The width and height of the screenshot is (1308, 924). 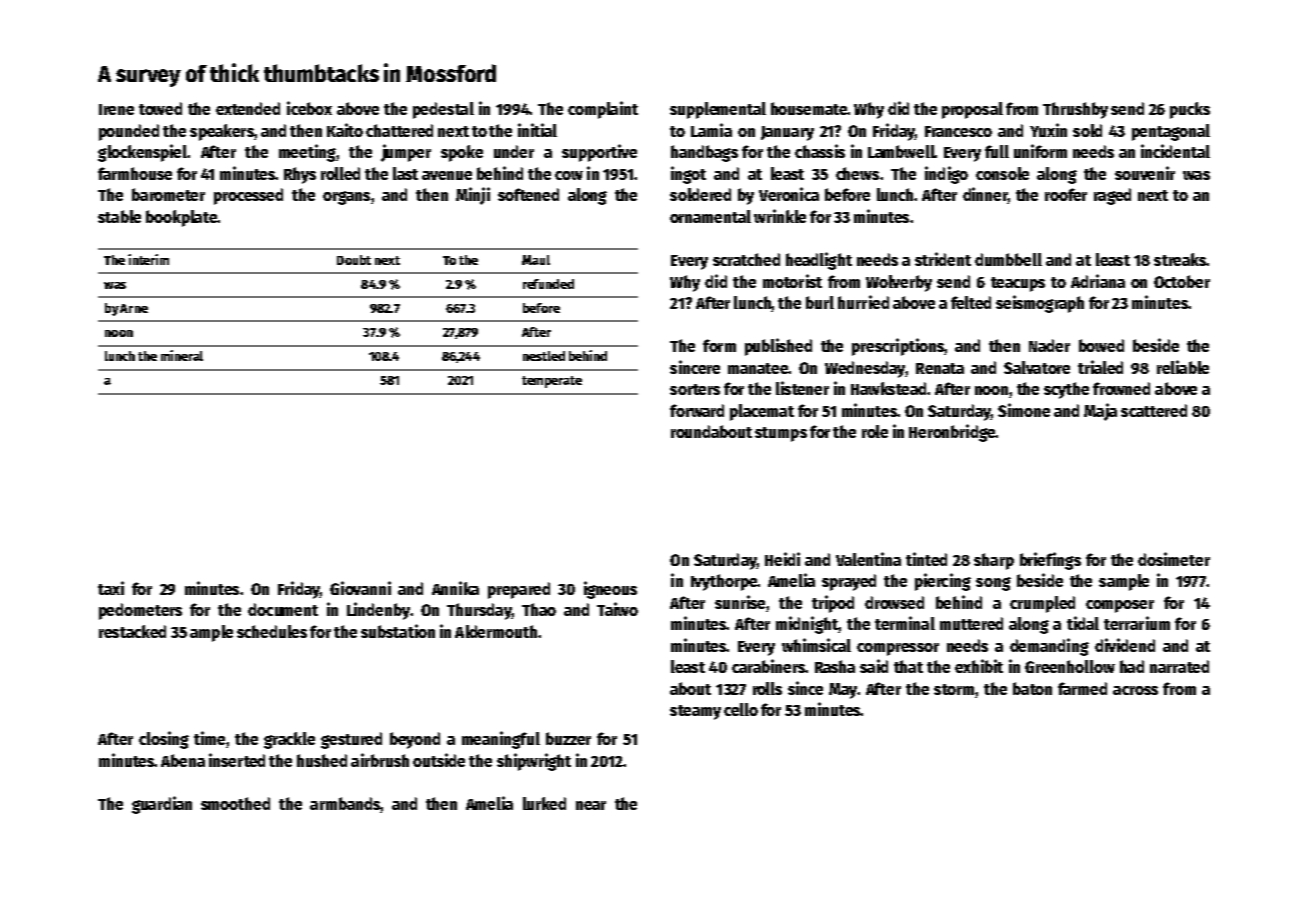 What do you see at coordinates (111, 588) in the screenshot?
I see `taxi` at bounding box center [111, 588].
